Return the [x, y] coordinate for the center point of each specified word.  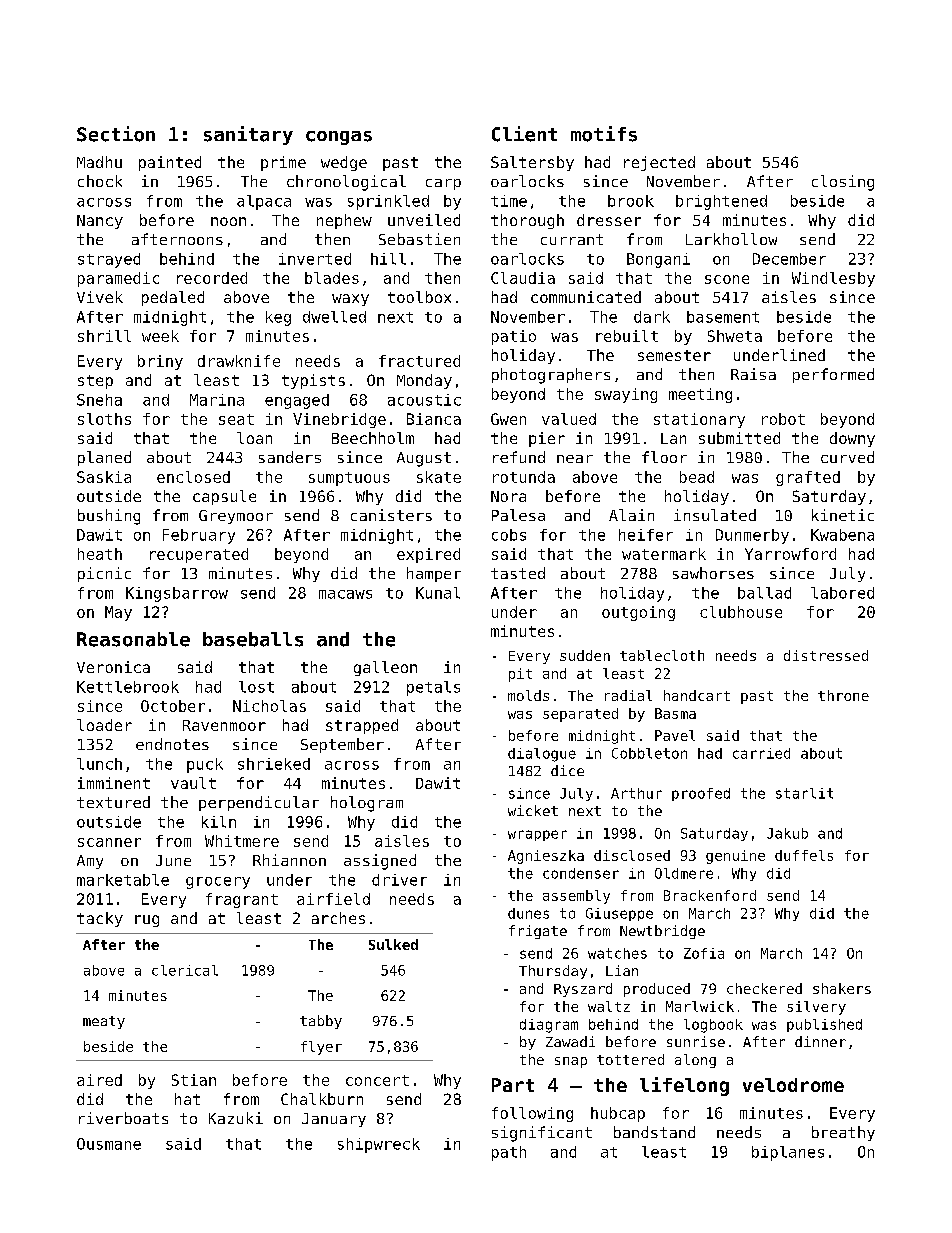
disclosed [632, 855]
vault [193, 783]
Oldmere [684, 873]
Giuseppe [619, 914]
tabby [321, 1022]
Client [524, 134]
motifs [604, 134]
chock [100, 181]
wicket [533, 810]
